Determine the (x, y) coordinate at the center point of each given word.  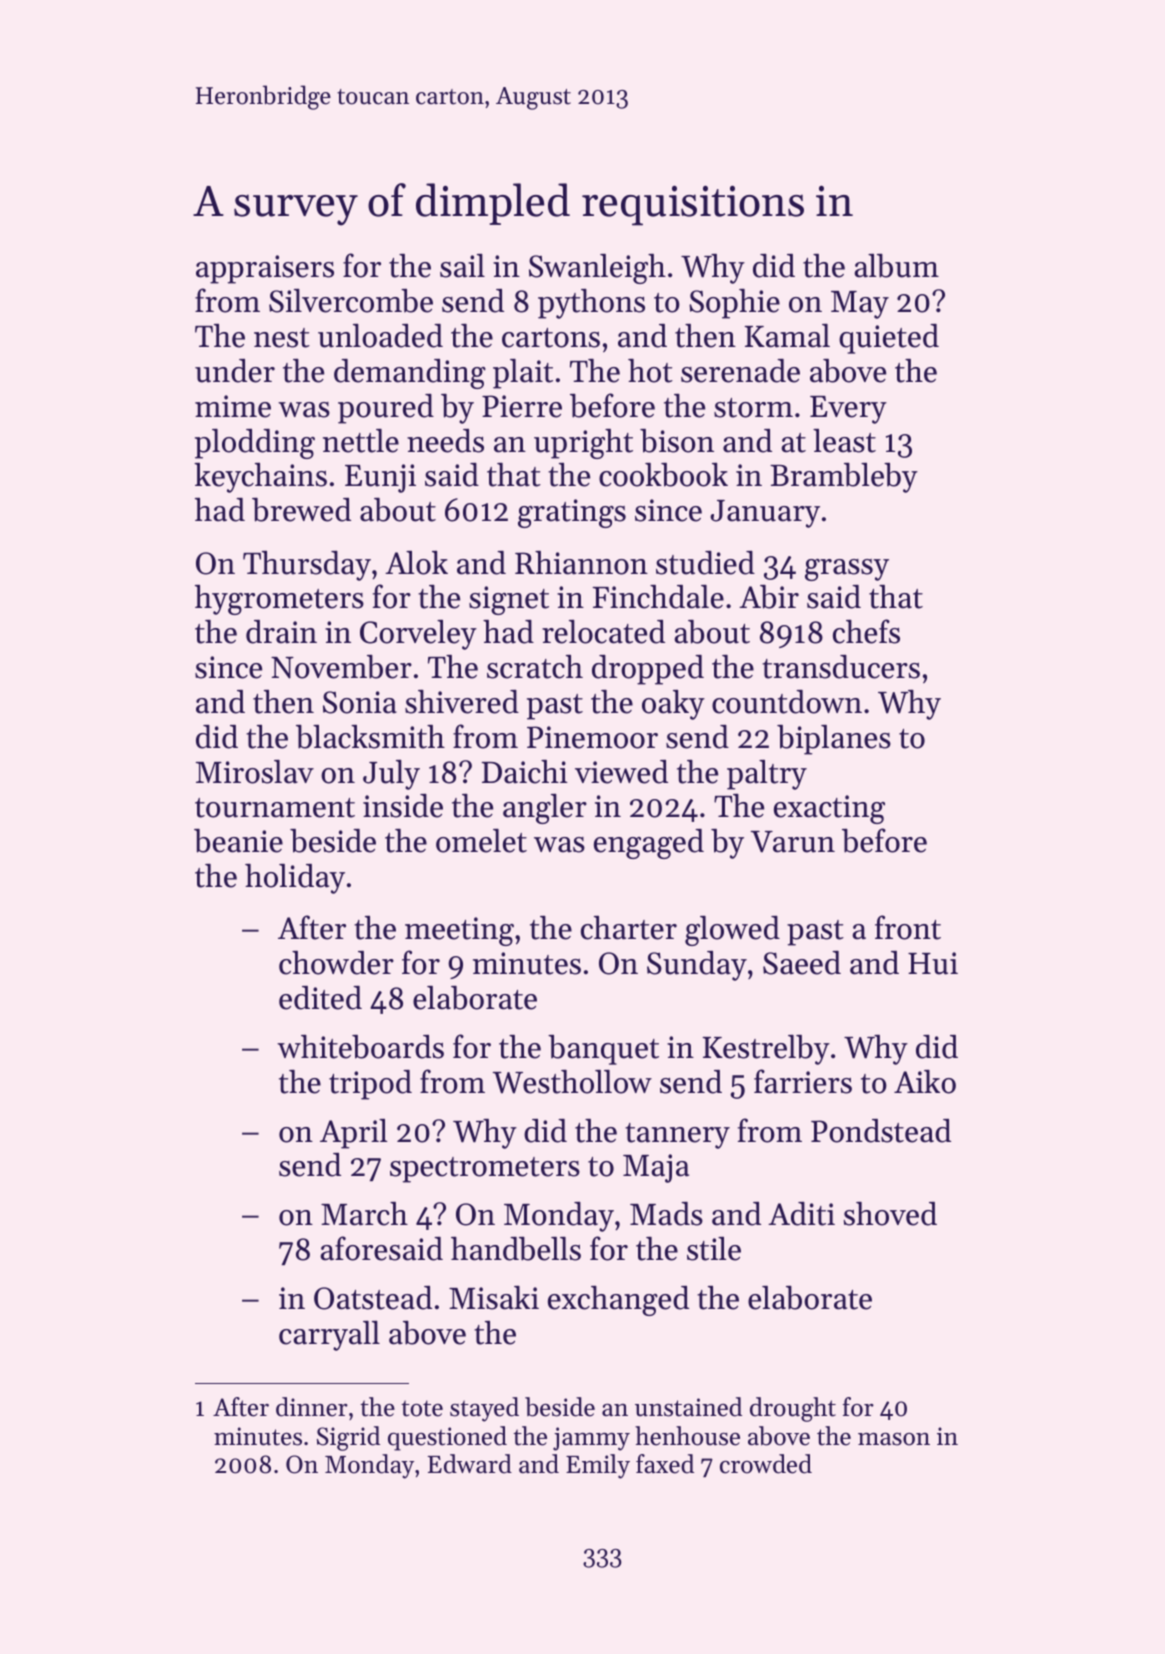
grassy (847, 570)
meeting (459, 931)
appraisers (265, 269)
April (354, 1134)
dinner (312, 1407)
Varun (793, 842)
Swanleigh (597, 269)
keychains (260, 478)
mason (894, 1439)
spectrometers (485, 1170)
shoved (890, 1214)
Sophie (734, 304)
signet (509, 600)
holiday (295, 879)
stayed (484, 1409)
